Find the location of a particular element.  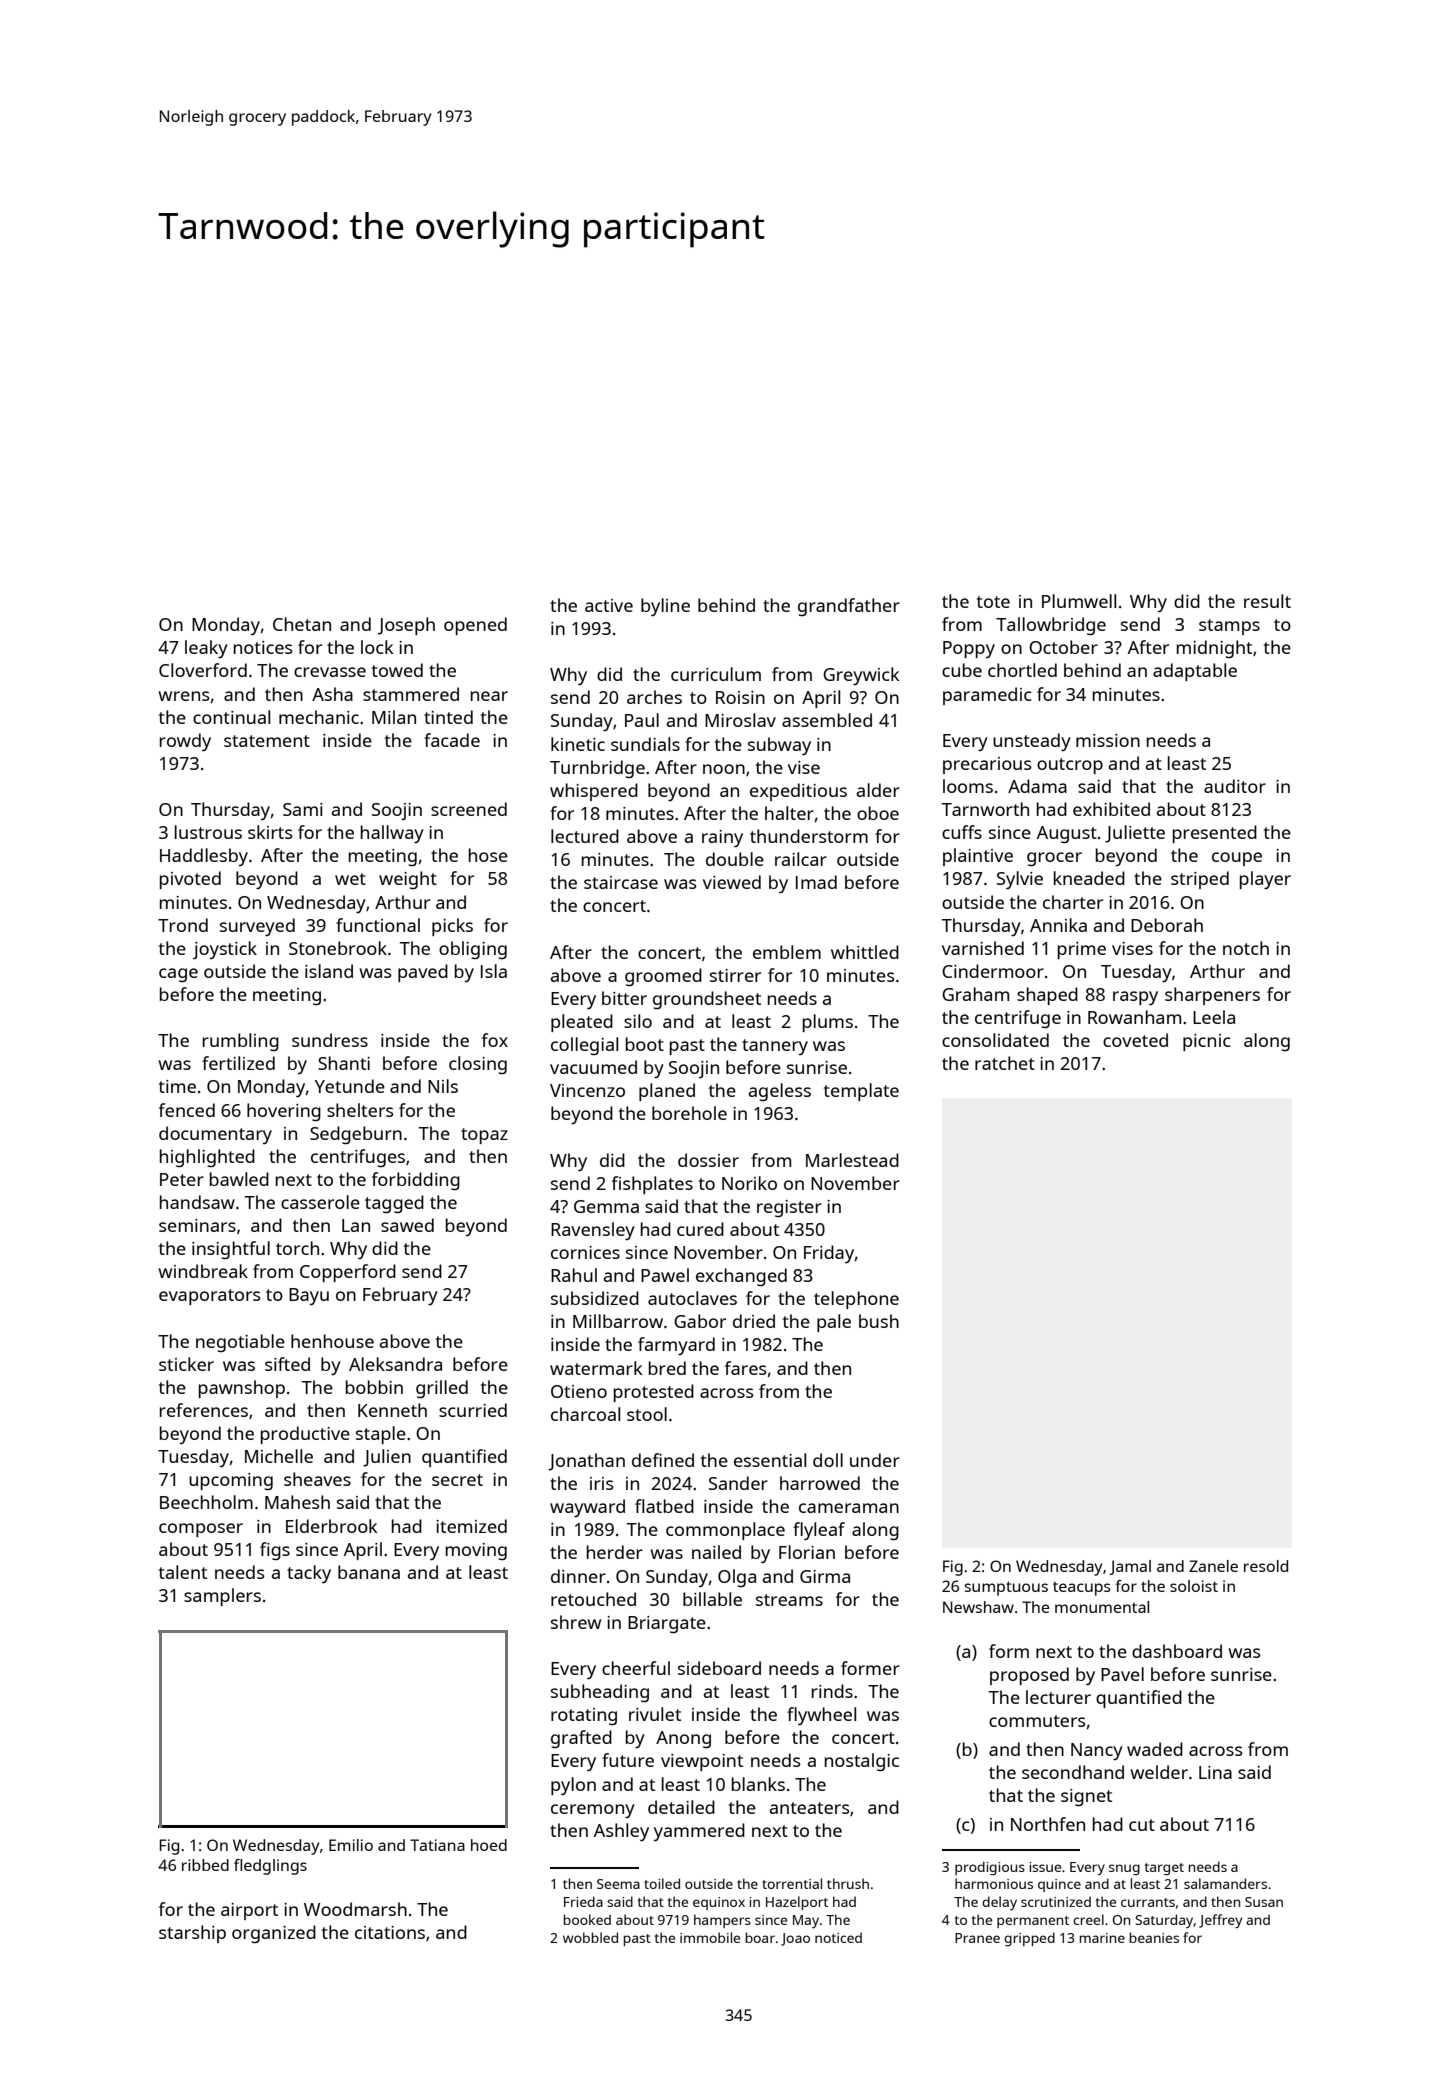

pleated is located at coordinates (582, 1023).
